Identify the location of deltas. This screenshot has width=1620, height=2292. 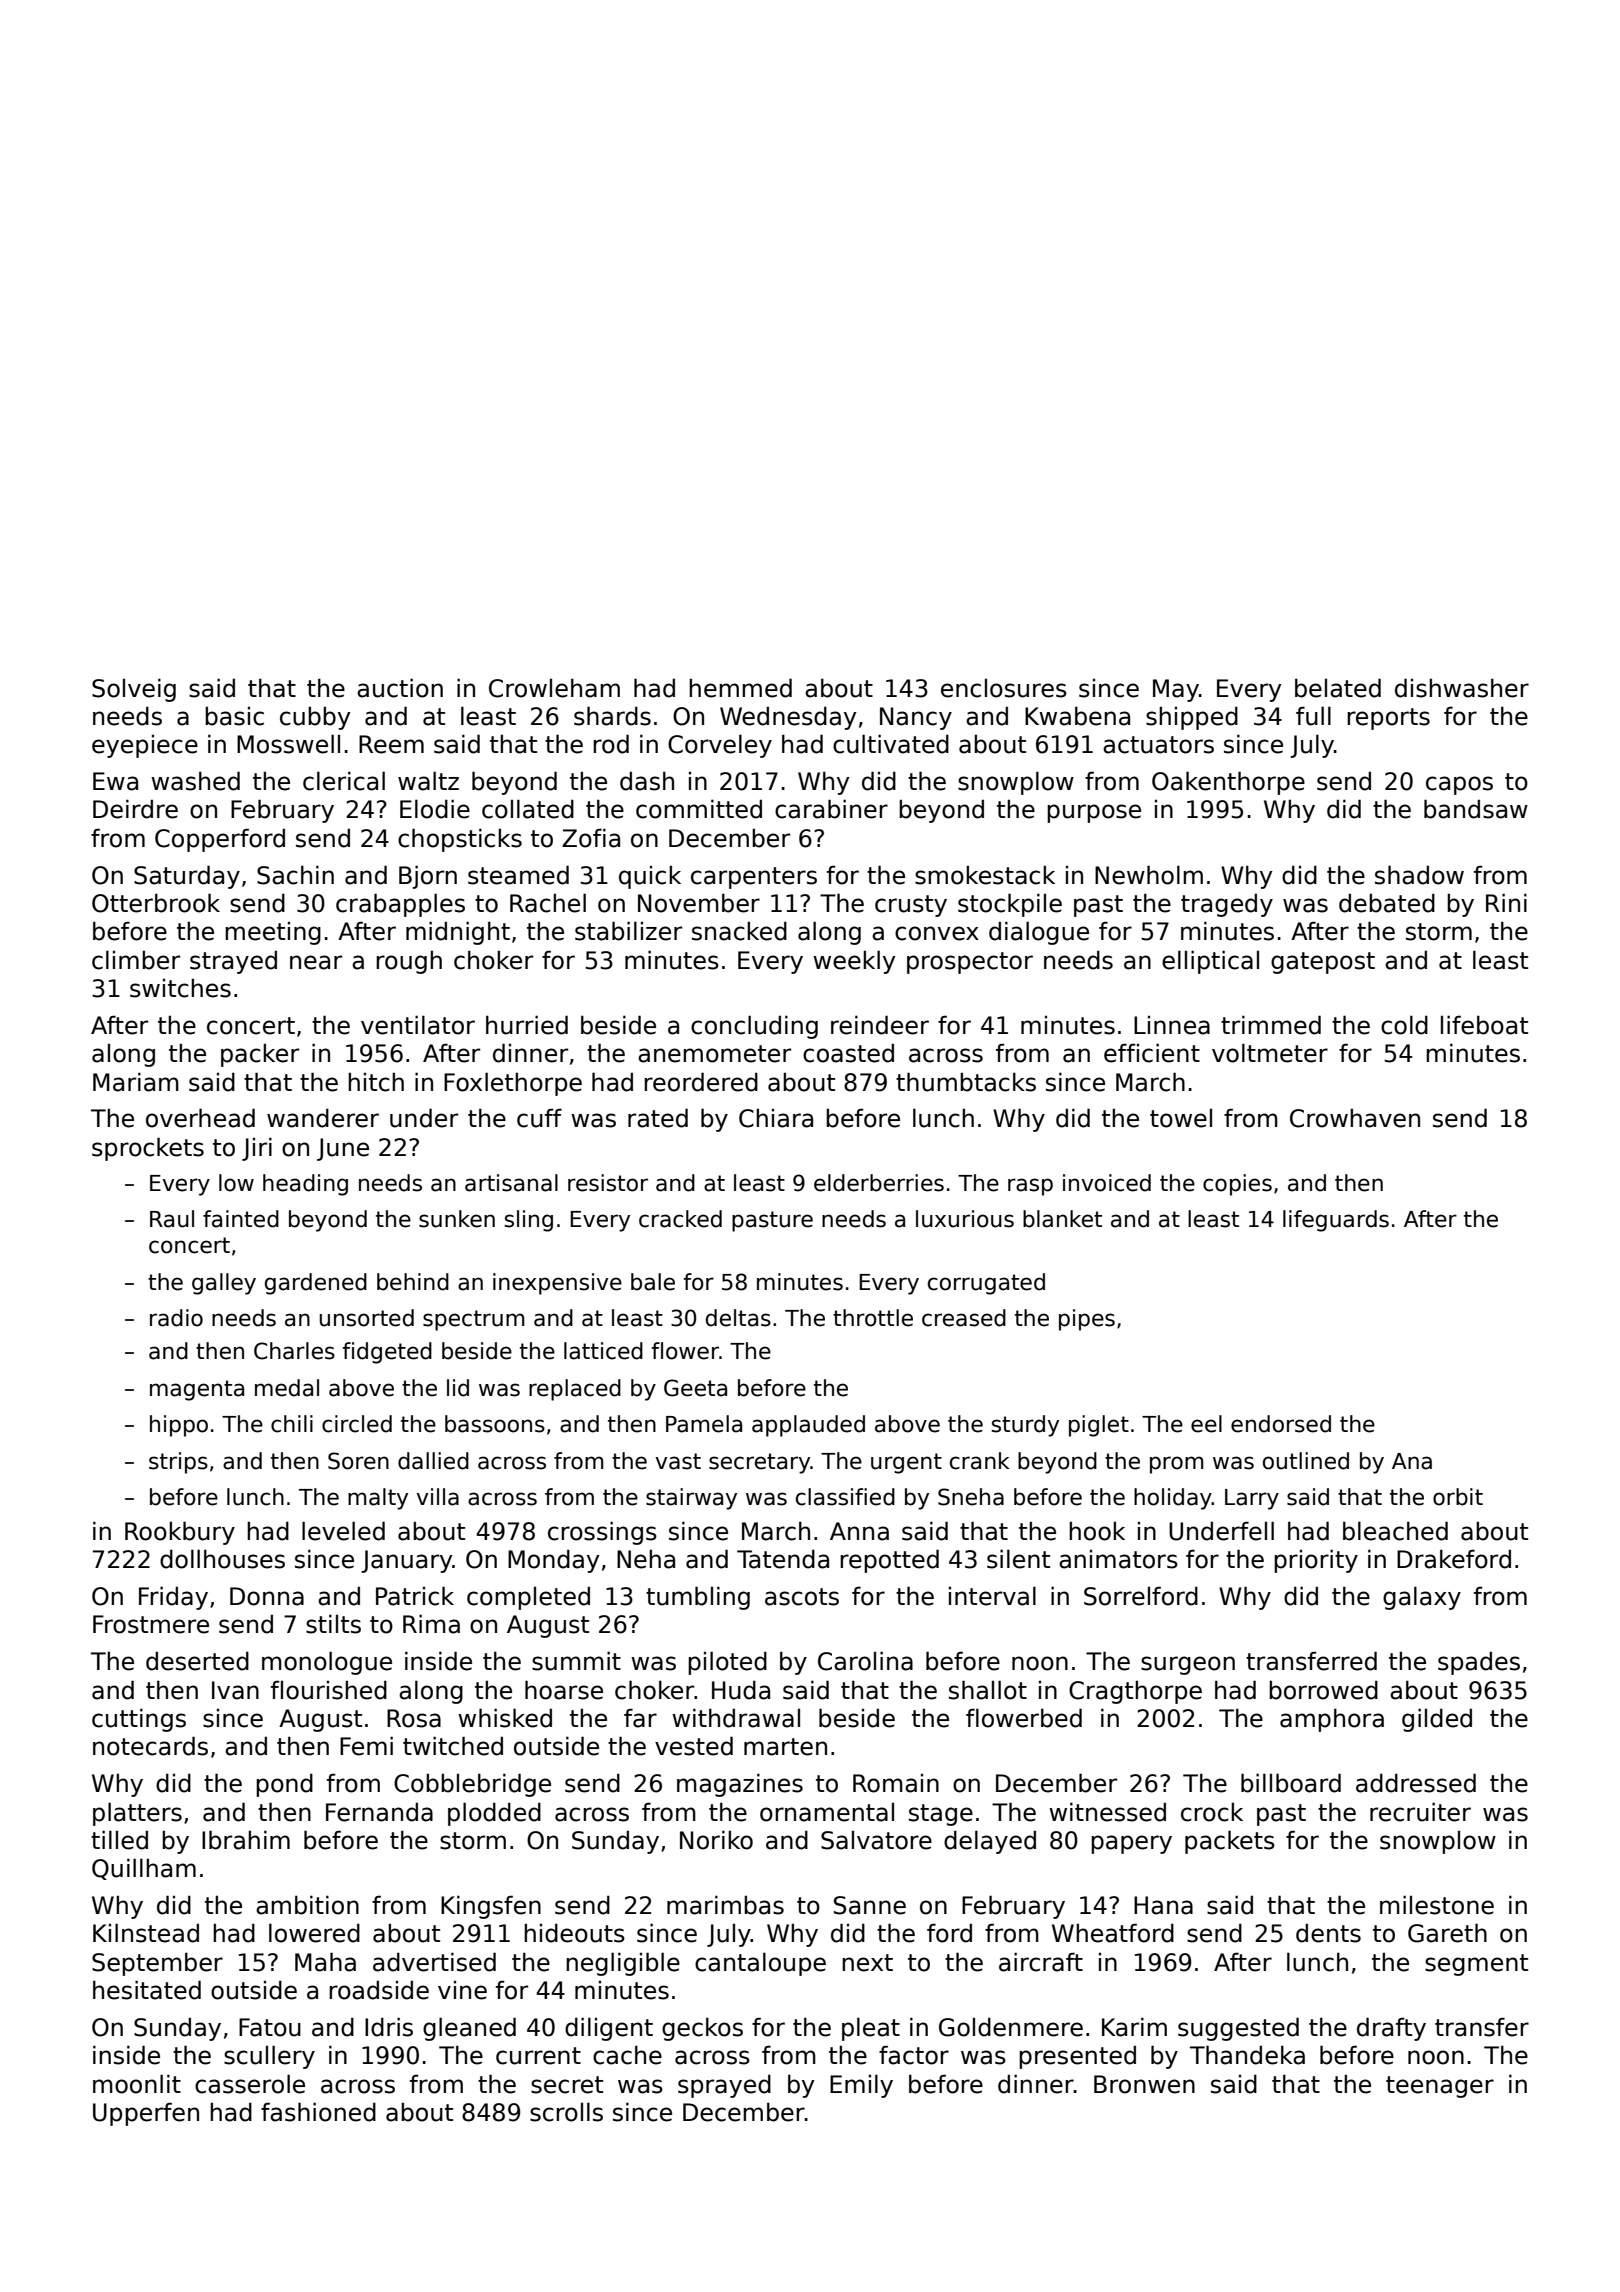
(738, 1318).
